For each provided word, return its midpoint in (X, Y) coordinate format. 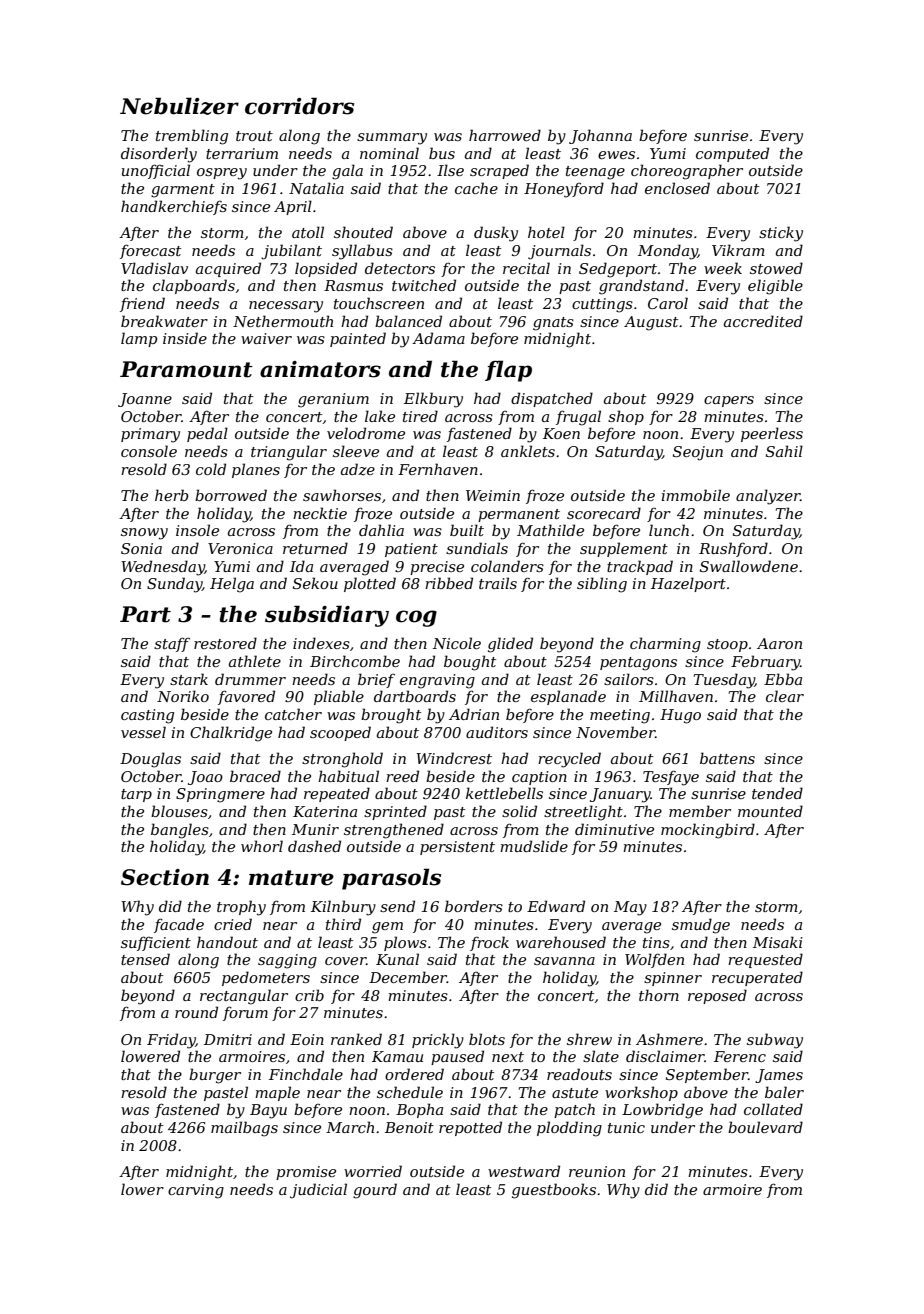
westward (524, 1171)
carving (196, 1191)
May (630, 908)
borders (474, 906)
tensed (145, 959)
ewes (616, 155)
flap (508, 371)
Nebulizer (179, 106)
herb (172, 495)
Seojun (698, 453)
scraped (499, 171)
